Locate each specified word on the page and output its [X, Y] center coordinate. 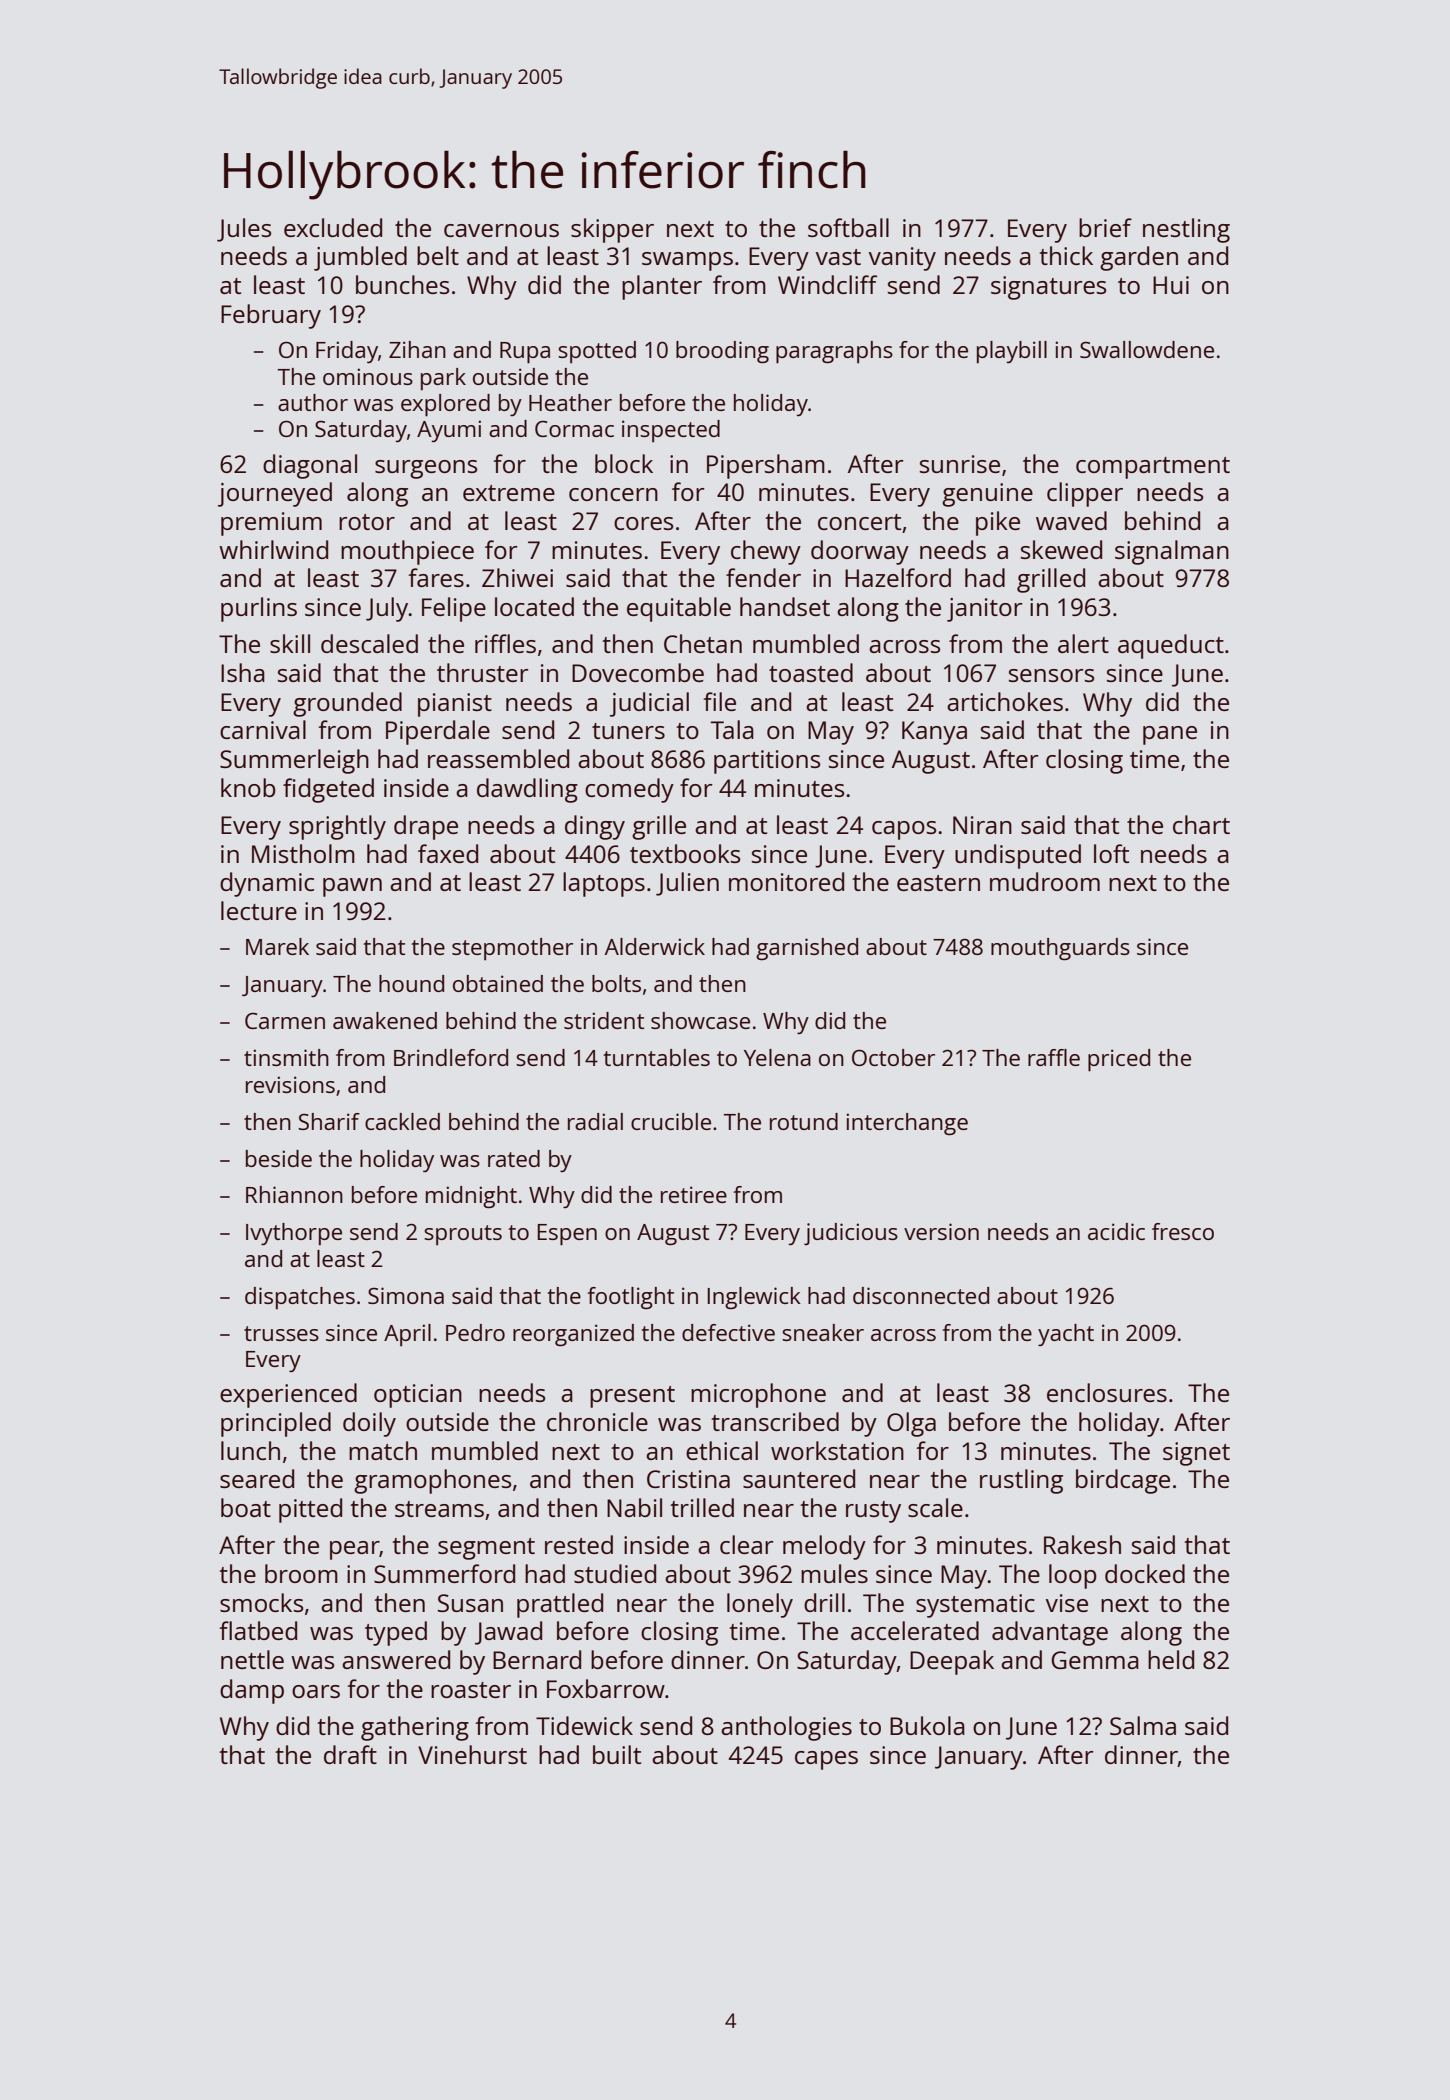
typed [396, 1633]
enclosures [1107, 1392]
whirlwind [273, 549]
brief [1105, 227]
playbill [1012, 352]
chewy [766, 552]
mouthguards [1060, 949]
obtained [498, 983]
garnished [807, 949]
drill [824, 1602]
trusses [281, 1333]
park [443, 379]
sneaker [823, 1332]
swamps [687, 261]
